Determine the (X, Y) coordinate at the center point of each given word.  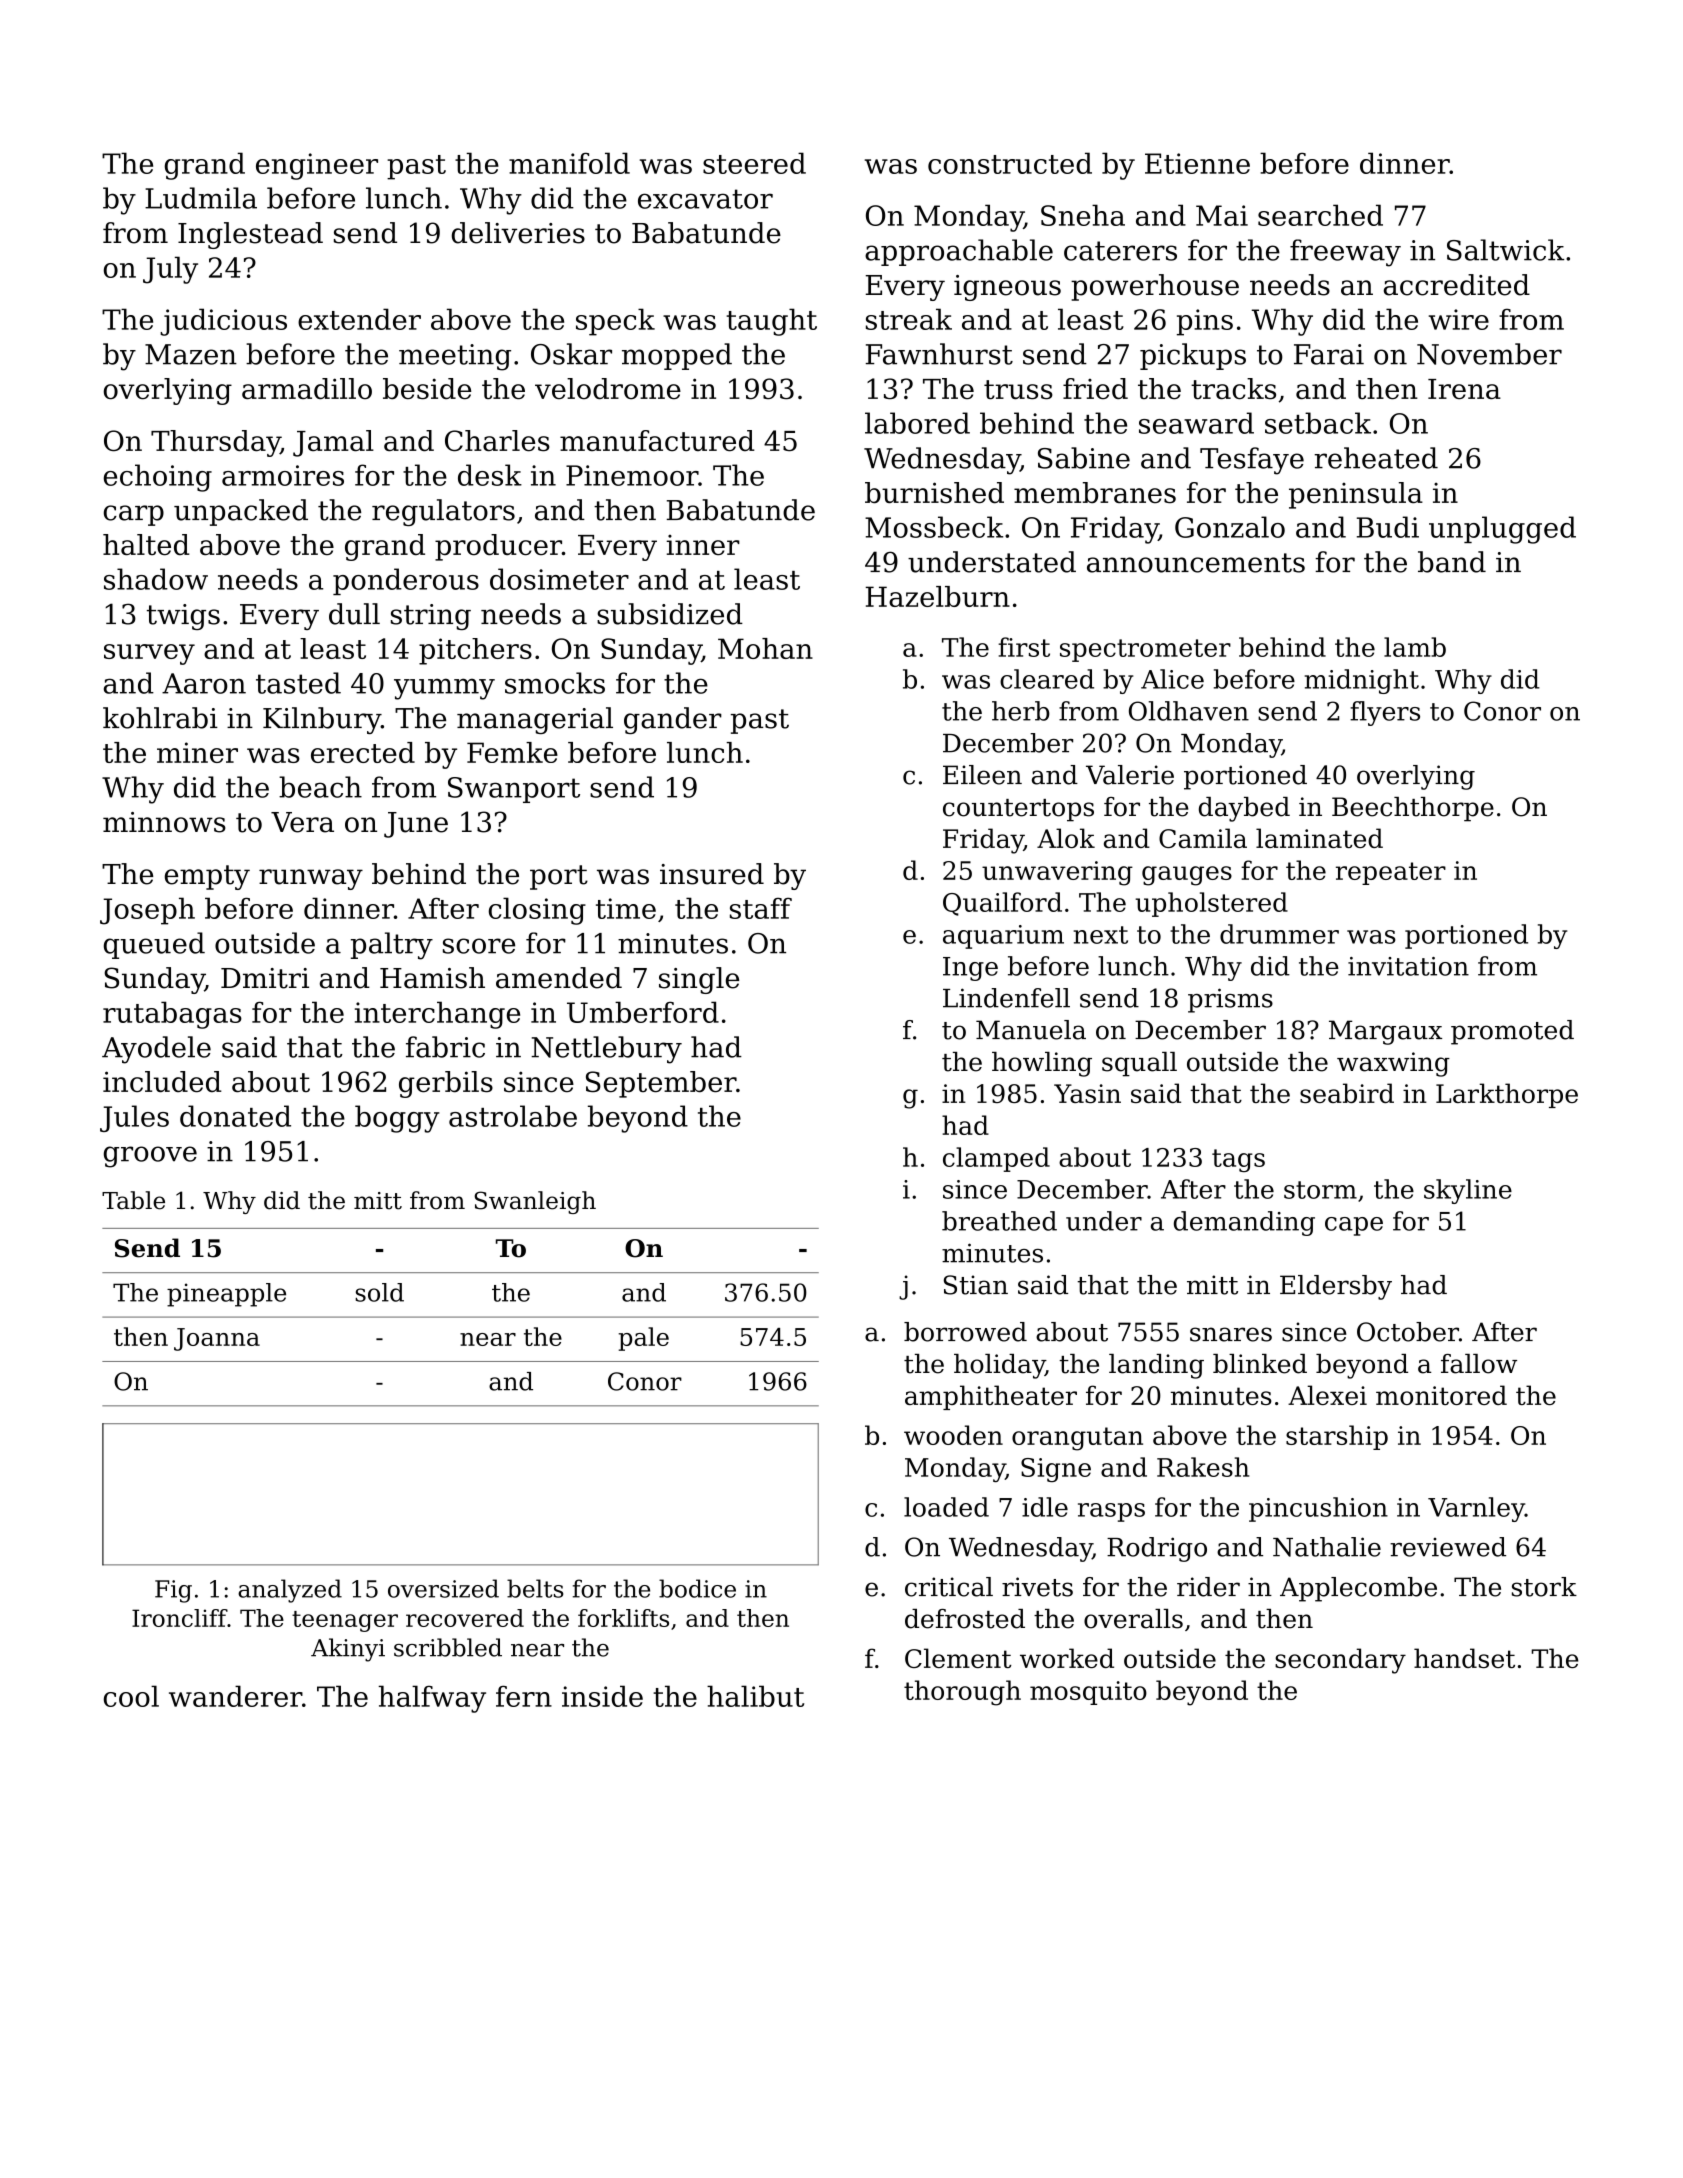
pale (644, 1339)
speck (615, 322)
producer (498, 547)
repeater (1391, 873)
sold (379, 1292)
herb (1021, 711)
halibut (755, 1696)
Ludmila (201, 198)
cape (1354, 1226)
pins (1205, 322)
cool (131, 1696)
